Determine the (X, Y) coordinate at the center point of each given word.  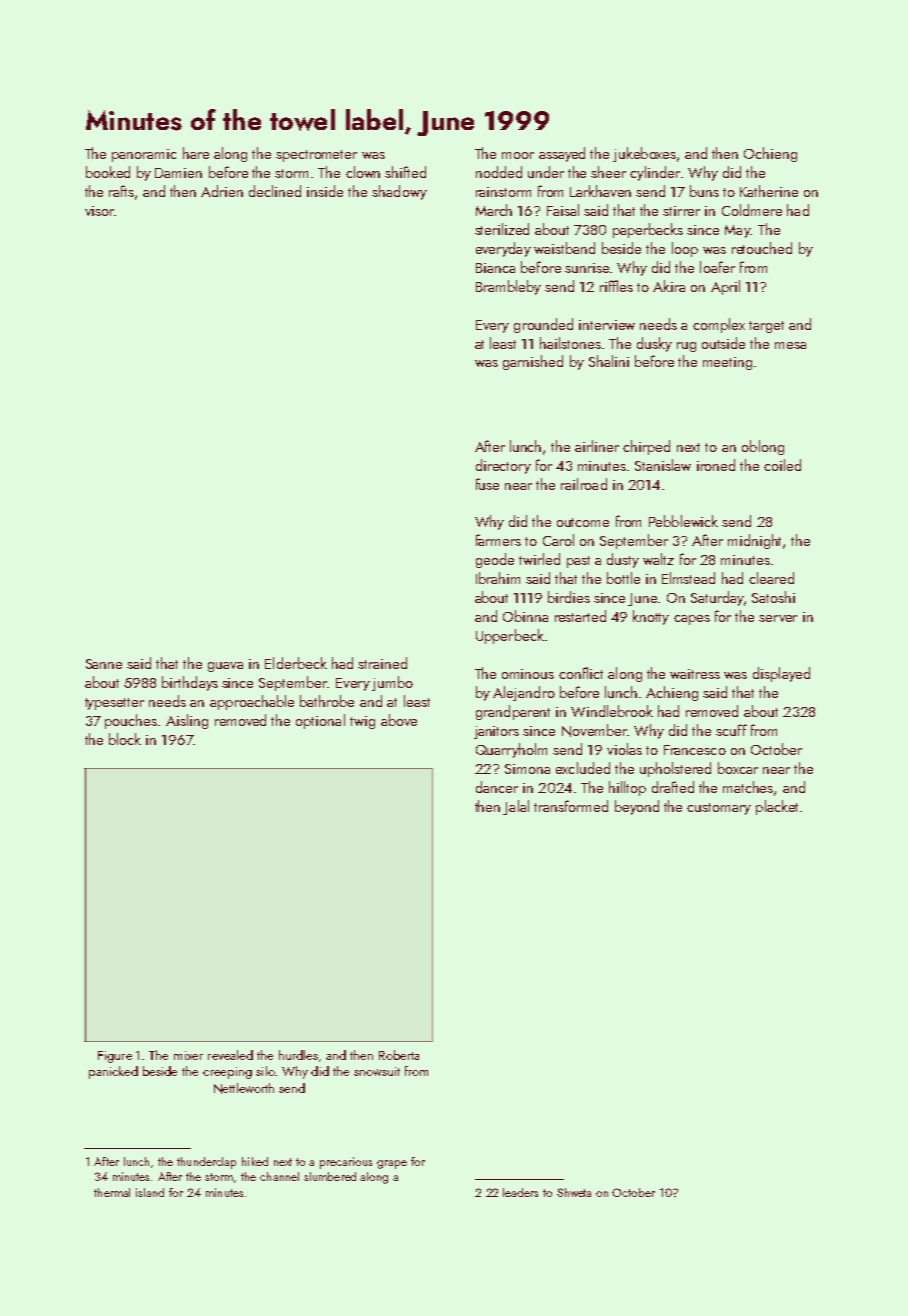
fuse (487, 484)
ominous (528, 674)
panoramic (144, 155)
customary (719, 809)
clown (363, 172)
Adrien (222, 191)
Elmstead (688, 578)
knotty (651, 617)
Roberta (399, 1055)
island (150, 1192)
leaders (520, 1192)
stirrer (681, 211)
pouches (131, 721)
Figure (115, 1057)
